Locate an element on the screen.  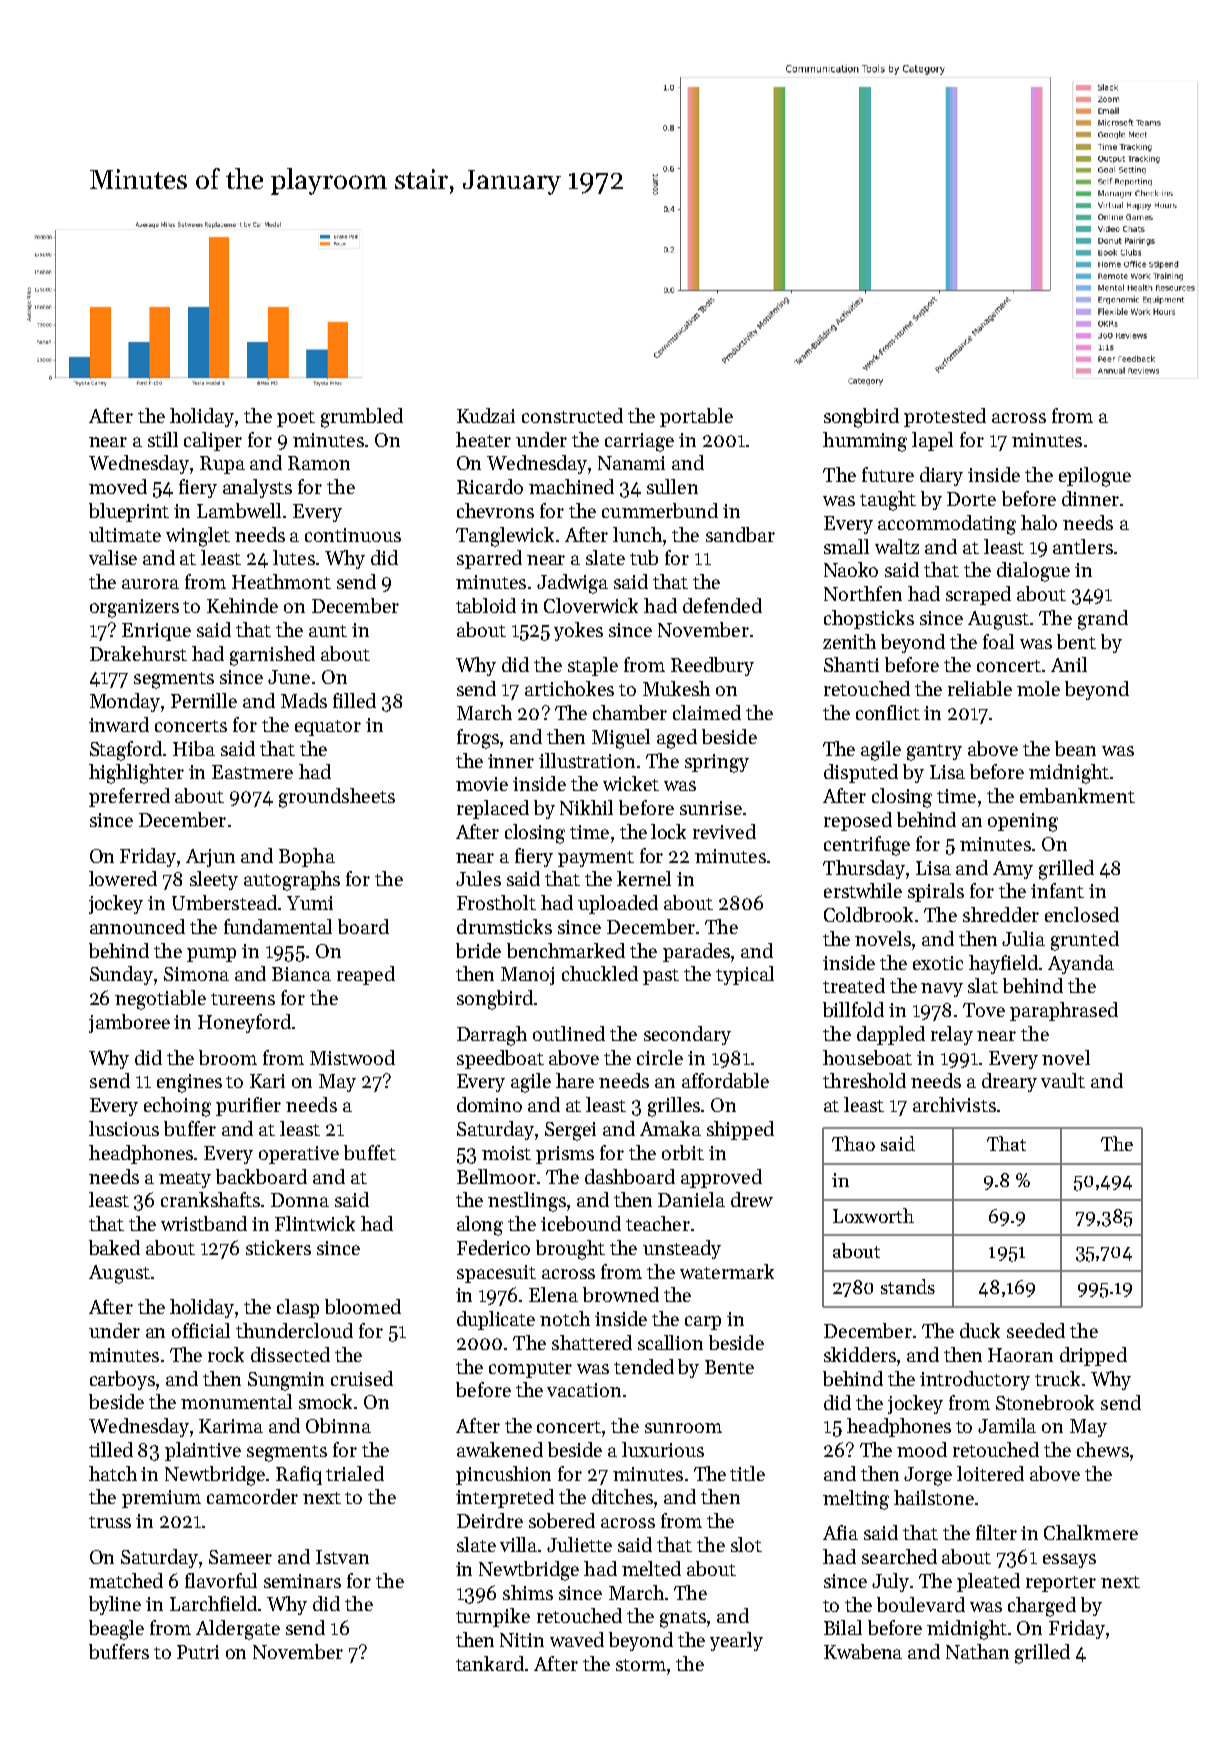
vault is located at coordinates (1063, 1080).
